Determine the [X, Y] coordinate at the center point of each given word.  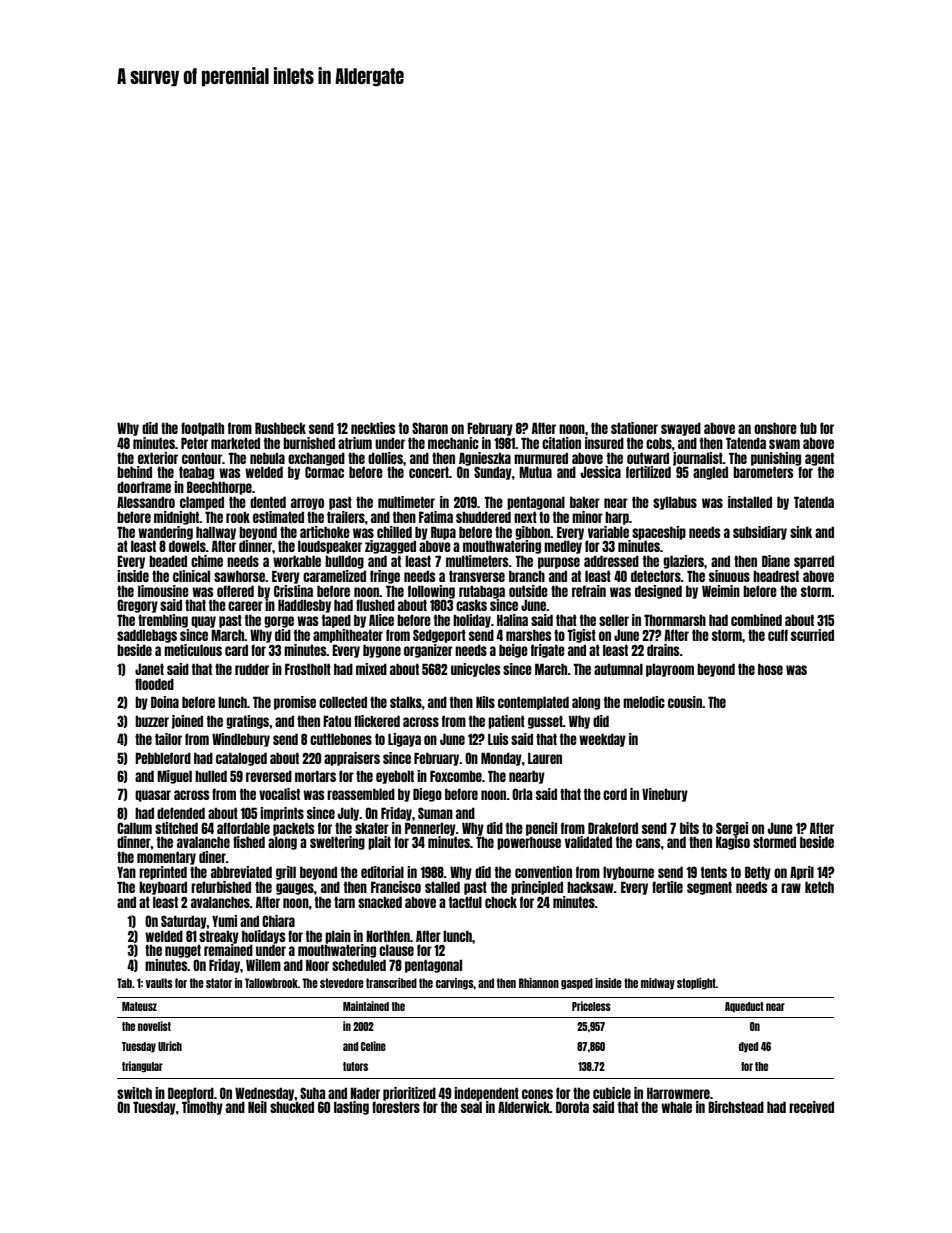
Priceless [591, 1006]
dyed [748, 1047]
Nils [485, 702]
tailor [168, 739]
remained [228, 950]
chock [501, 902]
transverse [477, 576]
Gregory [137, 606]
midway [658, 984]
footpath [202, 429]
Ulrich [170, 1046]
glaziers [683, 562]
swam [784, 444]
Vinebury [665, 795]
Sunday [493, 473]
